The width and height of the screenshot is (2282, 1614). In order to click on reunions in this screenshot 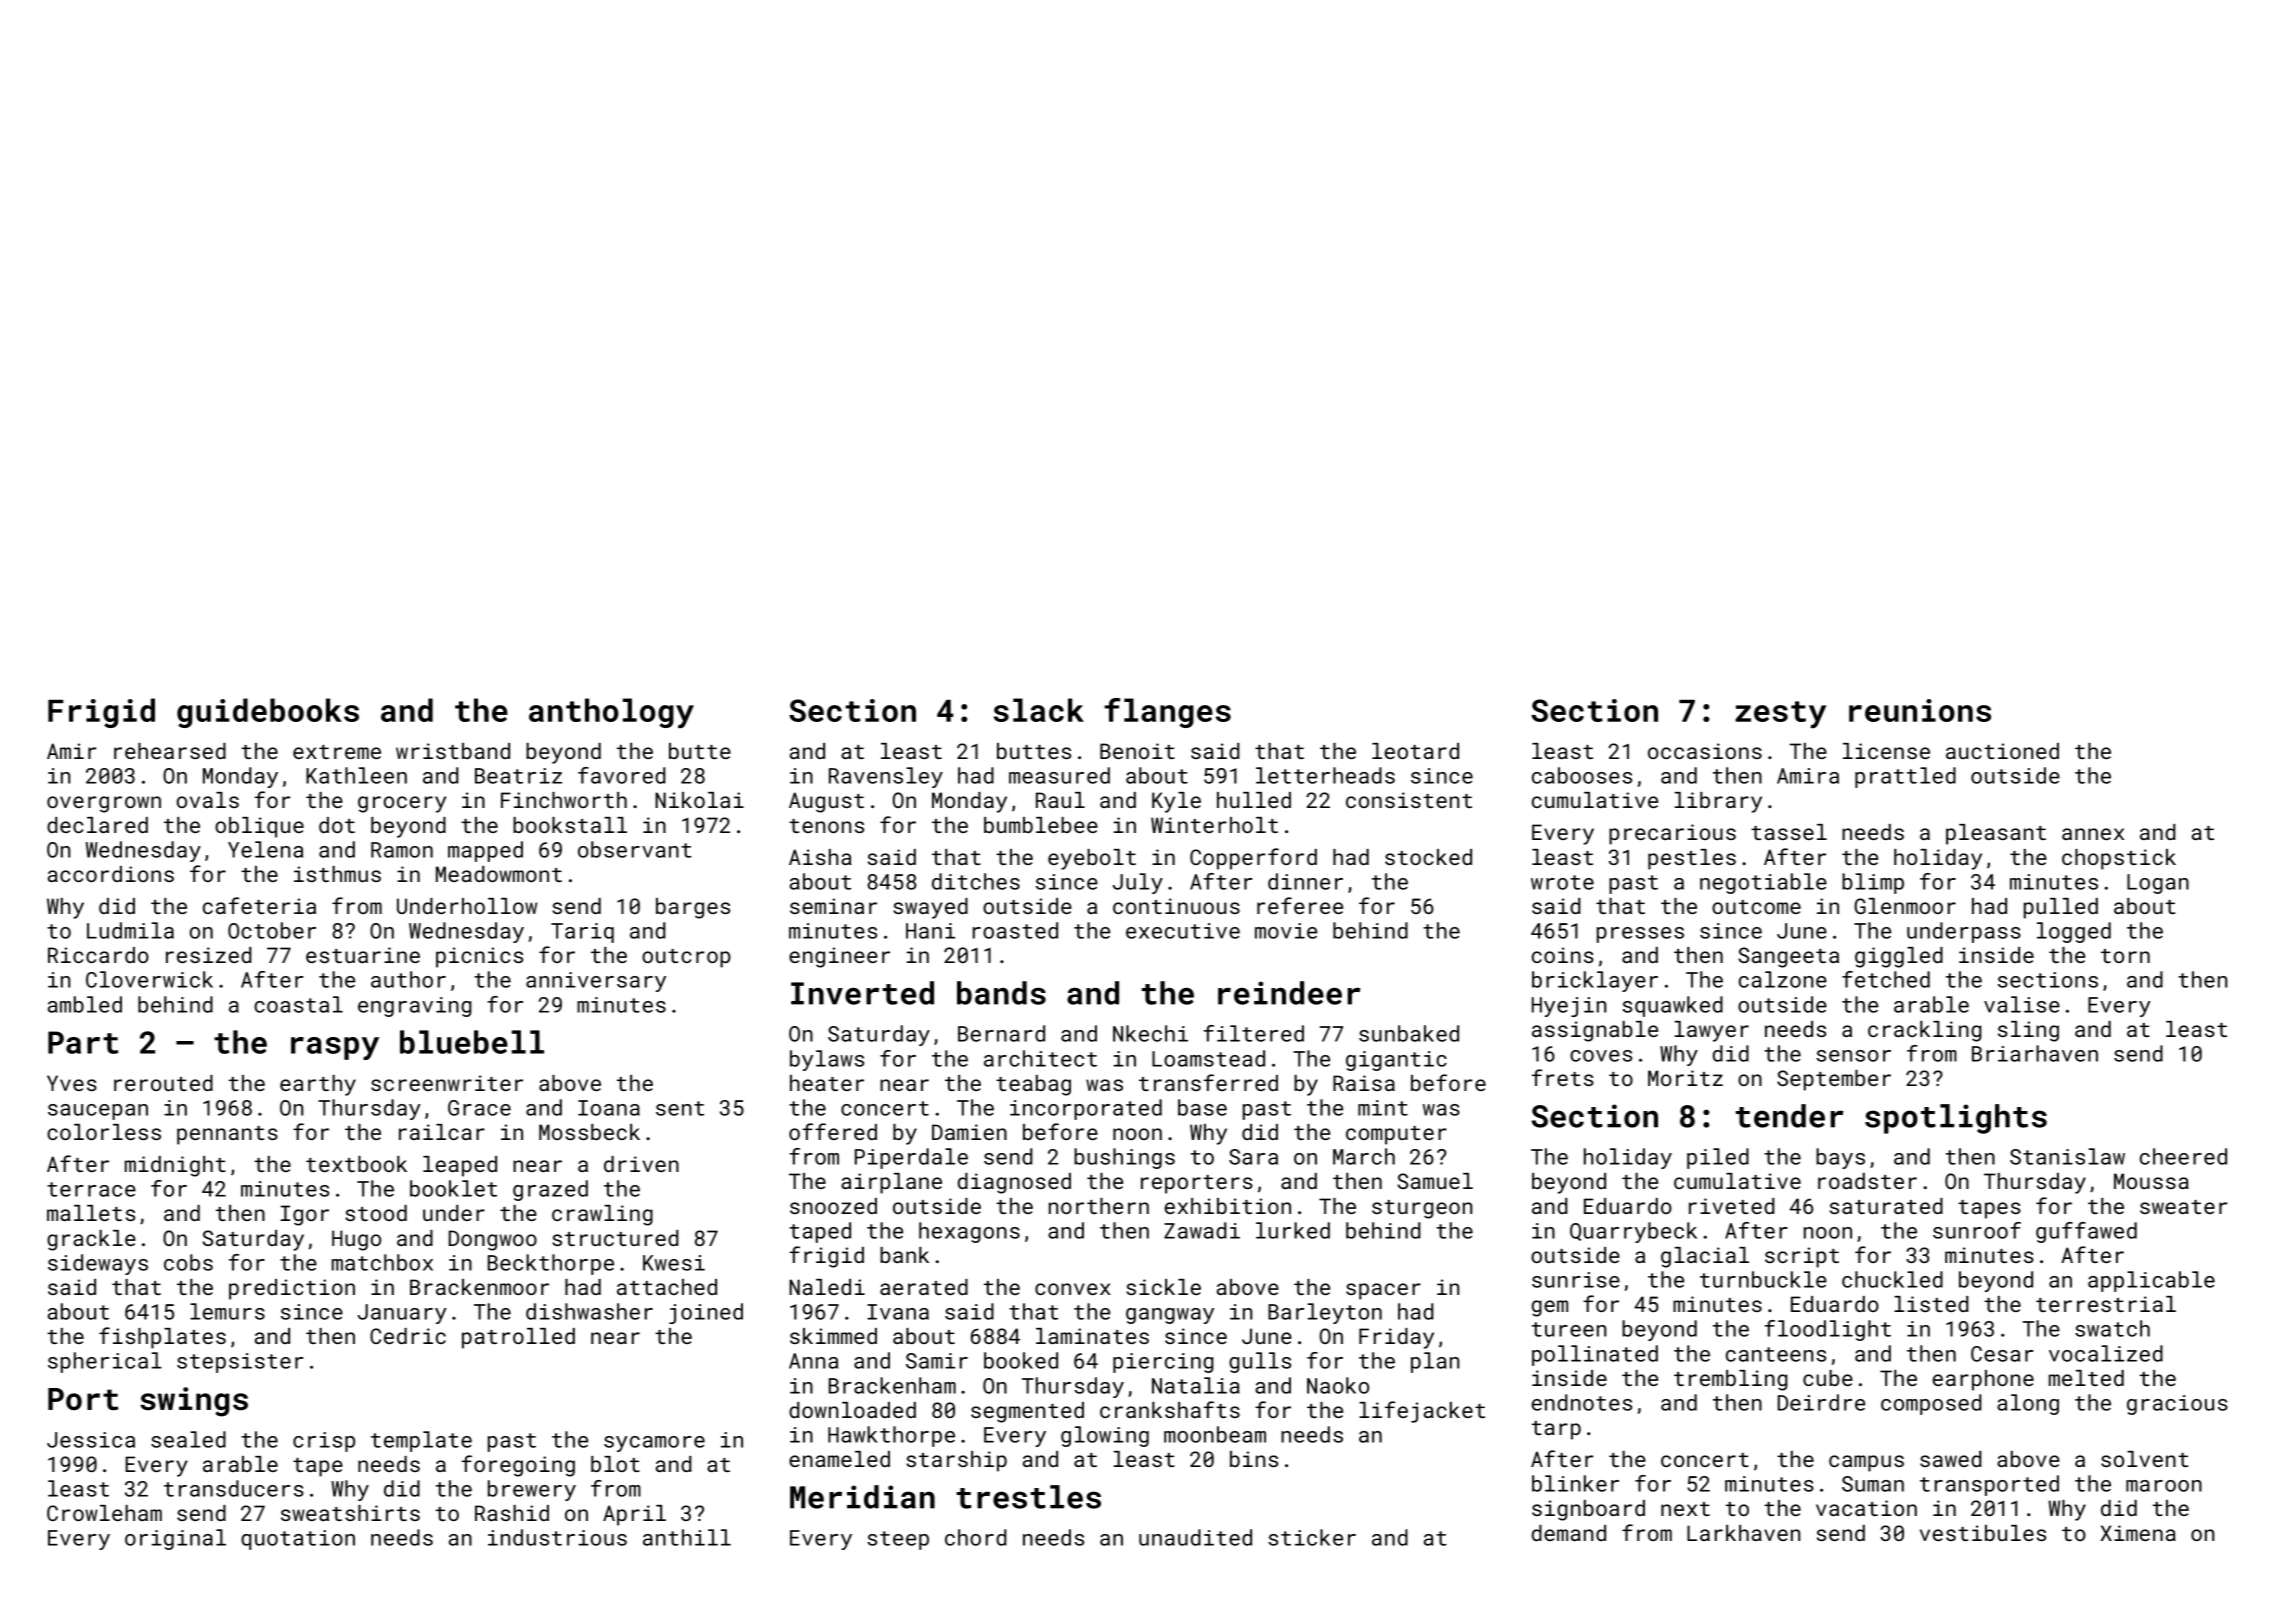, I will do `click(1920, 710)`.
